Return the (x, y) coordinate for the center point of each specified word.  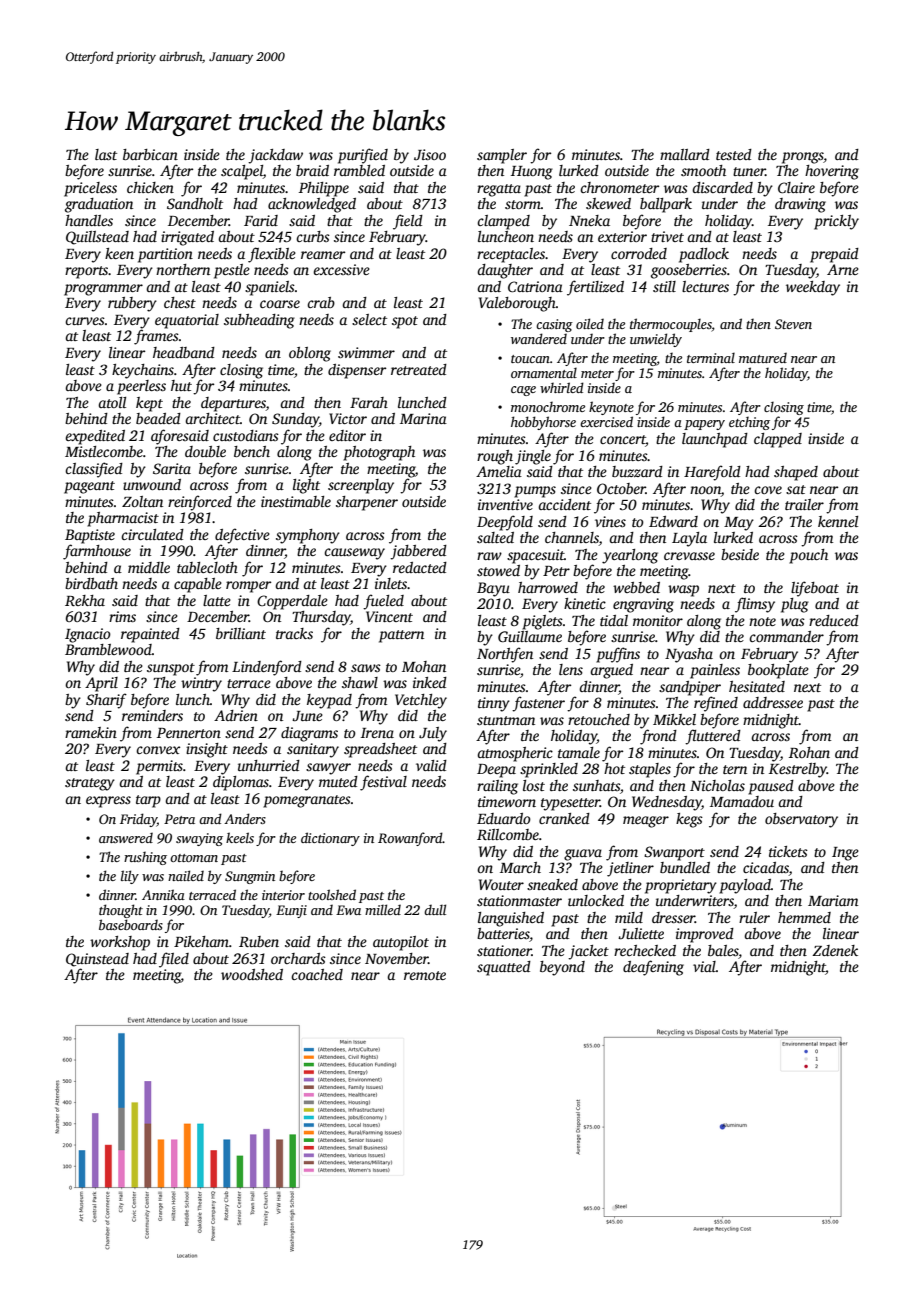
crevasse (689, 556)
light (306, 486)
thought (121, 911)
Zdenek (835, 950)
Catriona (535, 286)
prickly (836, 222)
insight (207, 750)
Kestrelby (798, 770)
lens (571, 669)
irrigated (187, 238)
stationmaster (519, 900)
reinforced (200, 503)
